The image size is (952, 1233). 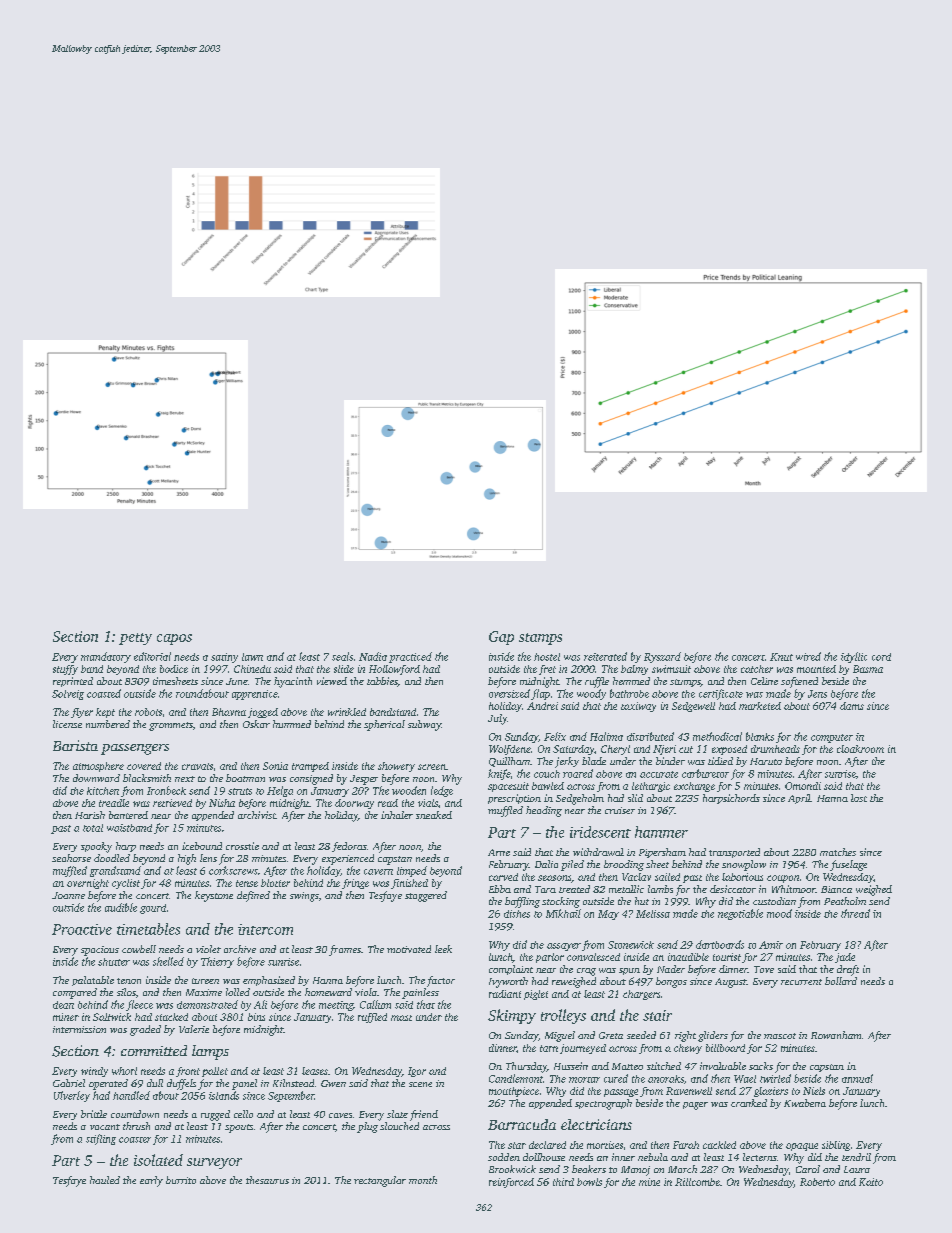 I want to click on violet, so click(x=208, y=949).
